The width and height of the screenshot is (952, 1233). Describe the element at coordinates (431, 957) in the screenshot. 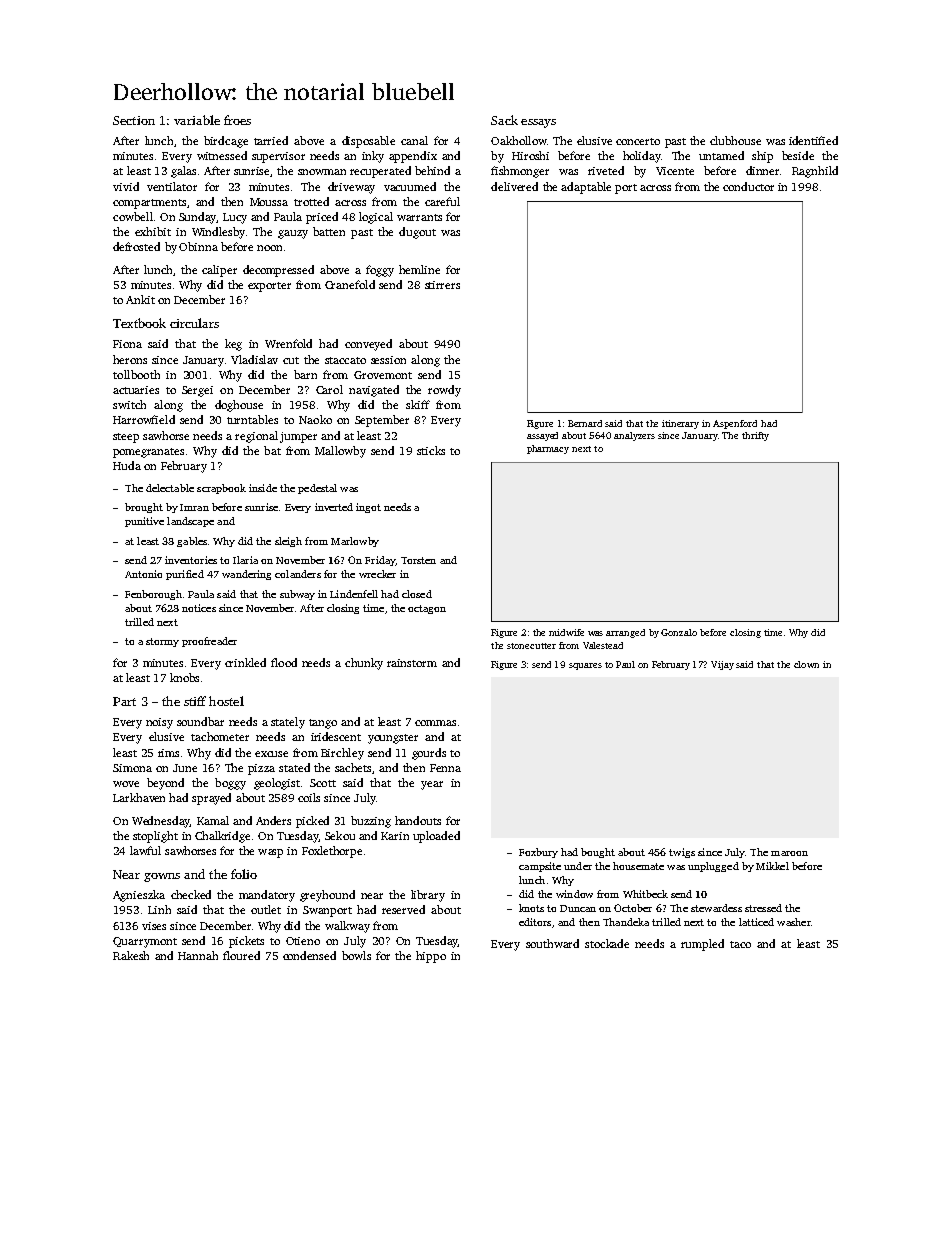

I see `hippo` at that location.
